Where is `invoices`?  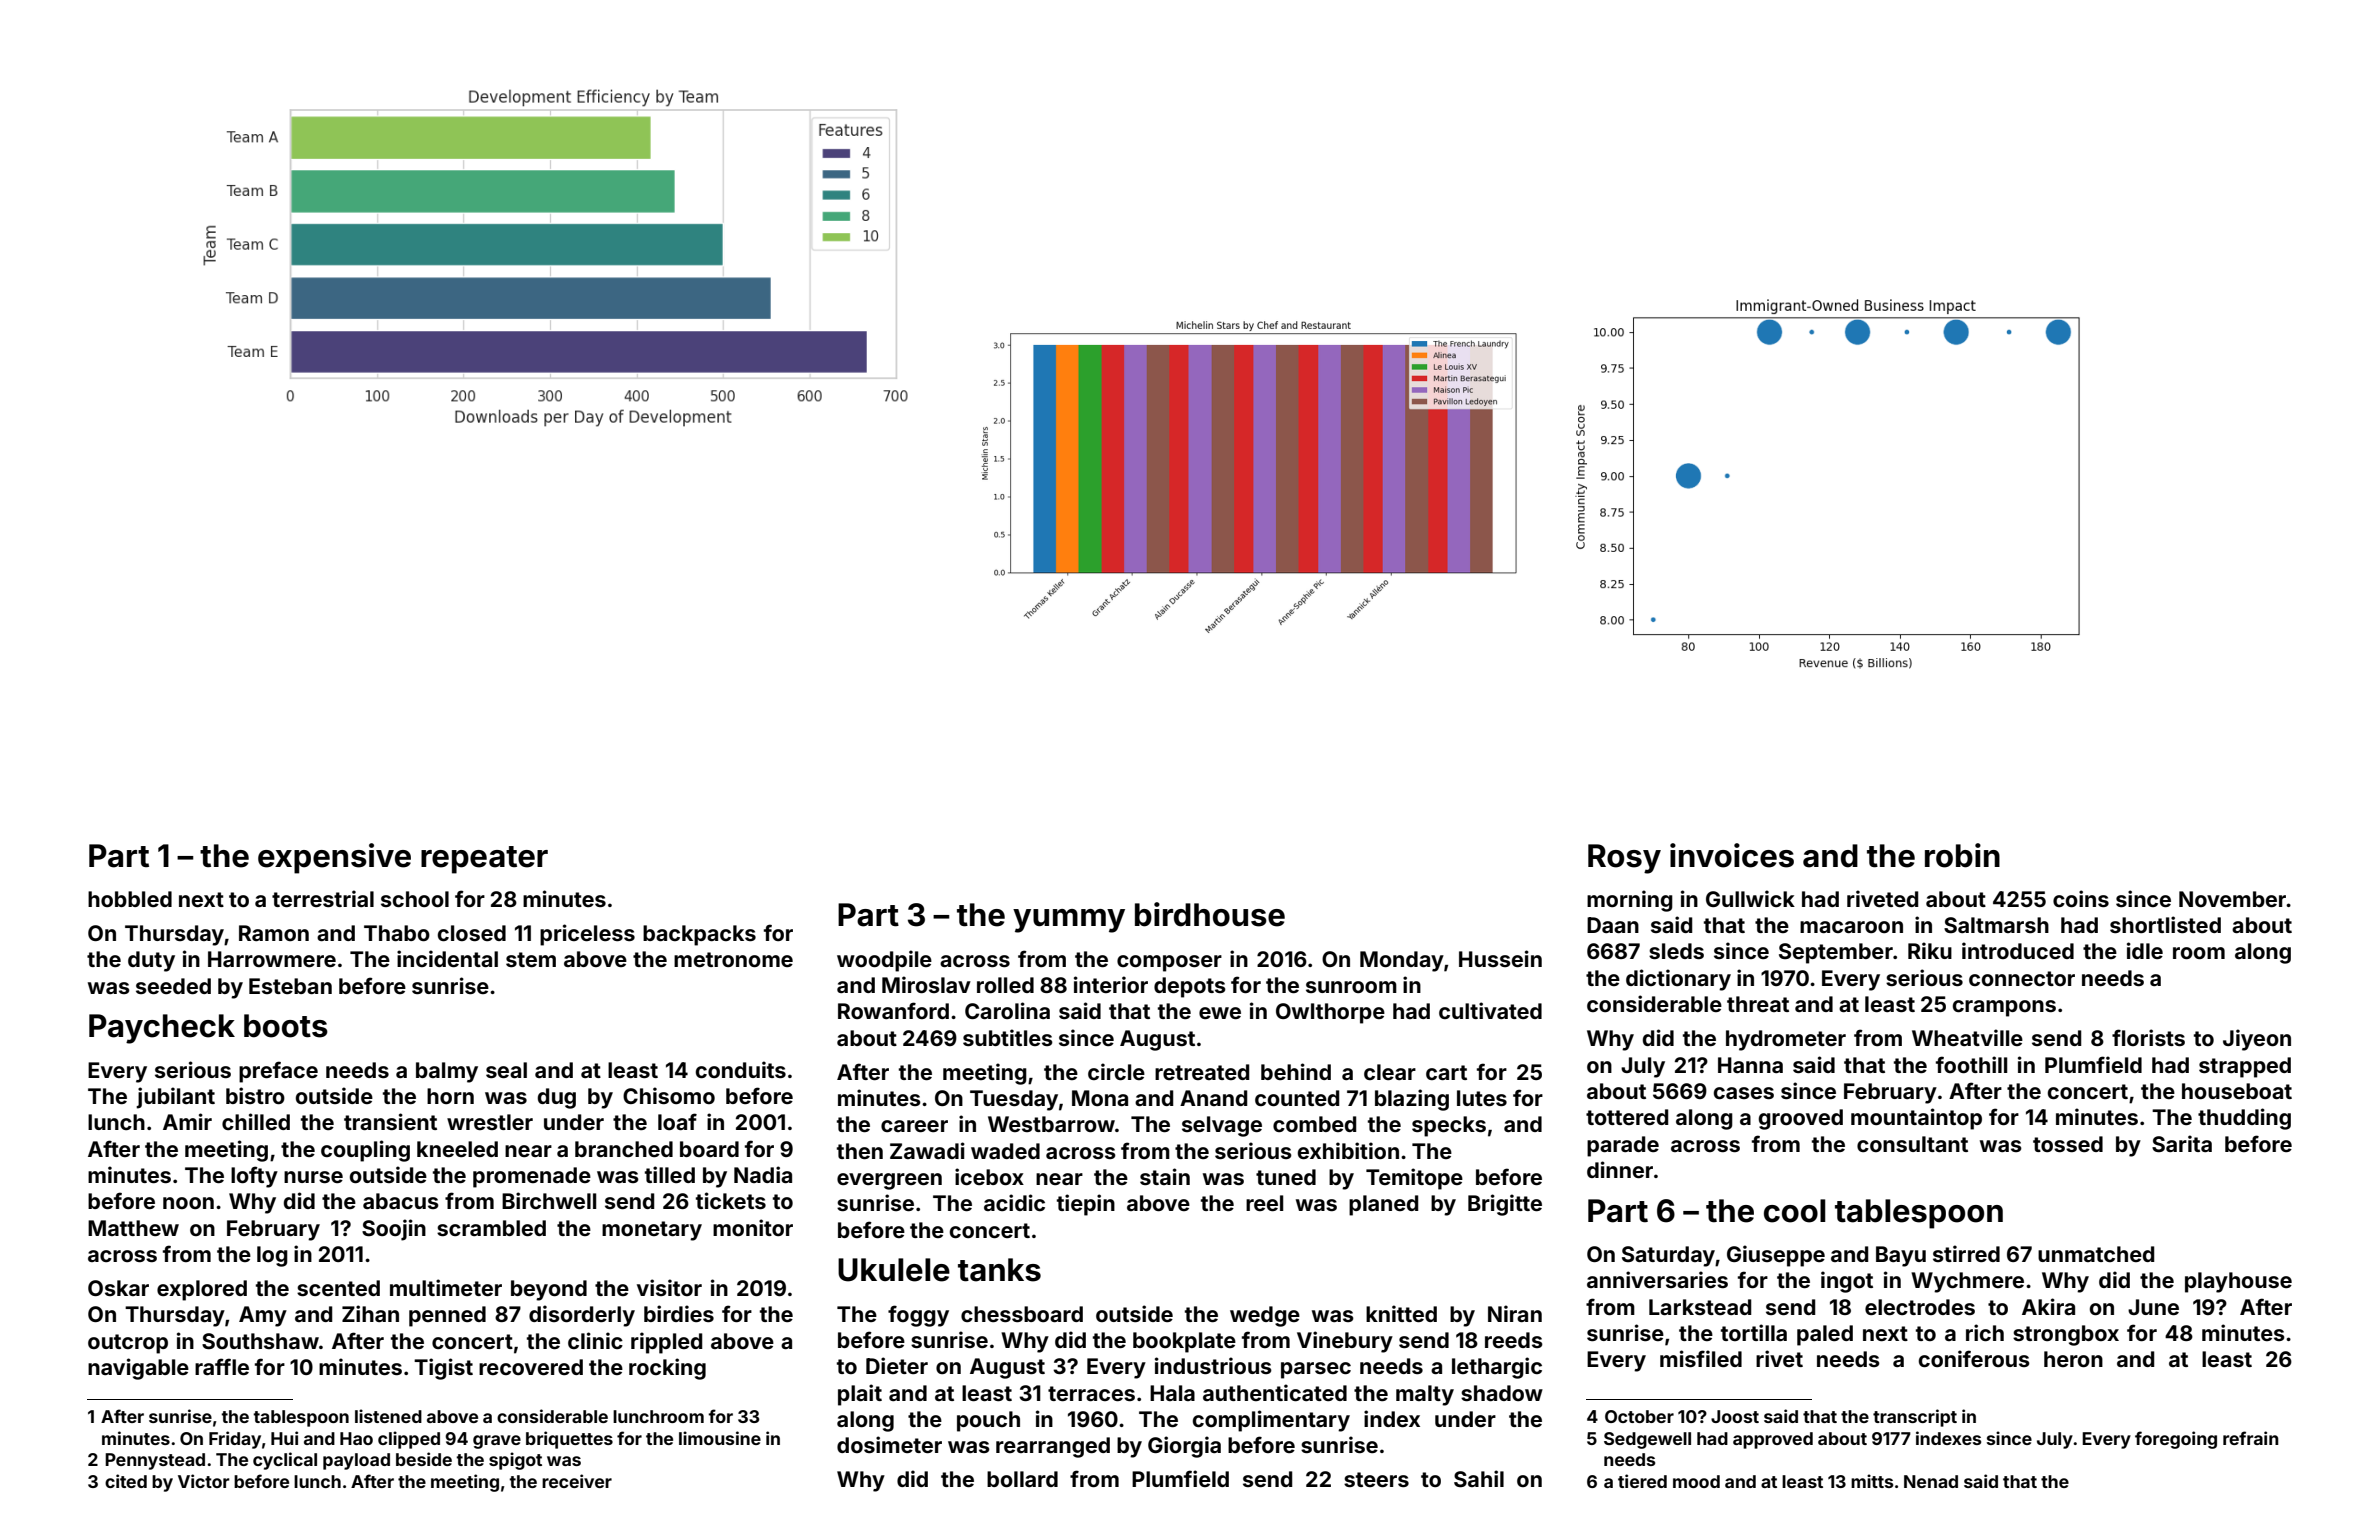 invoices is located at coordinates (1732, 855).
